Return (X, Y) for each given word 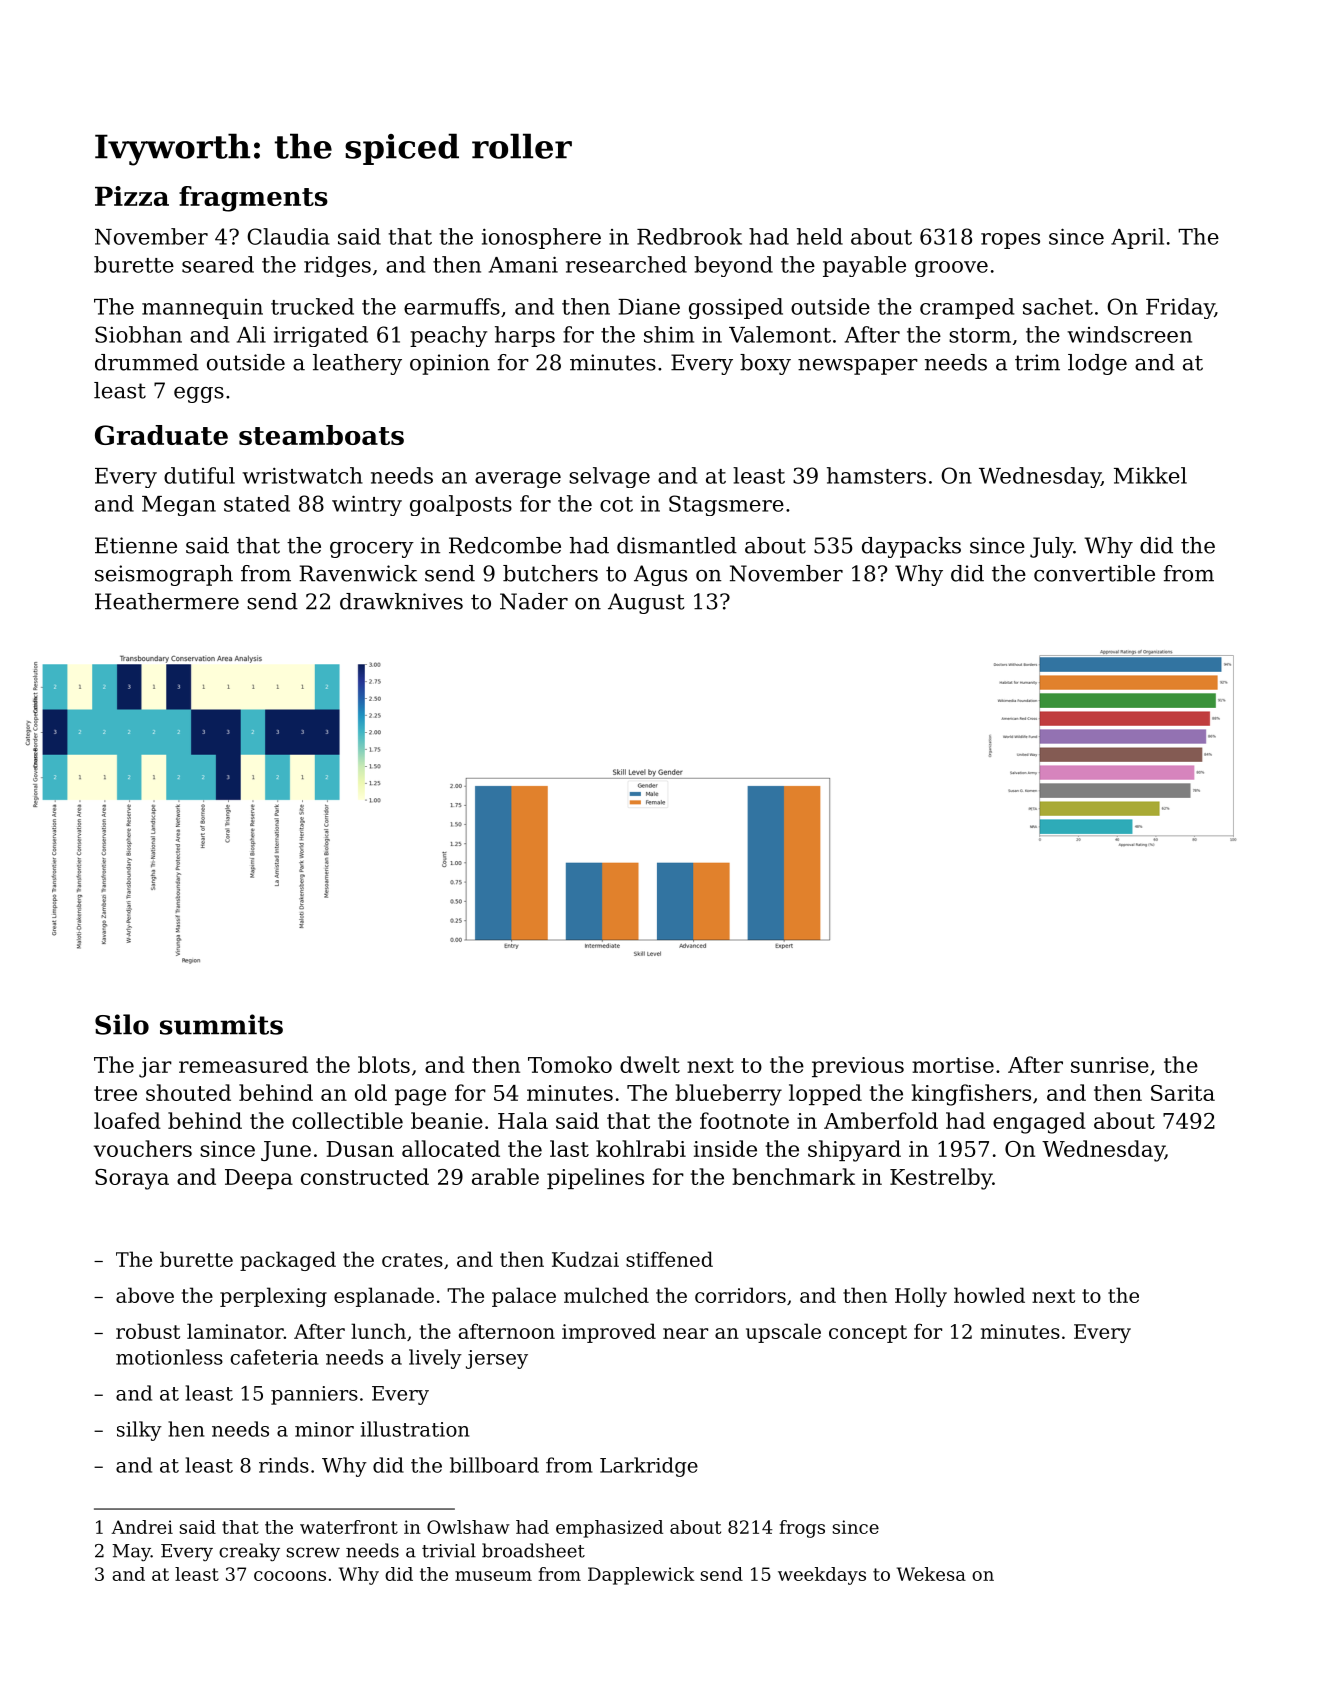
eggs (199, 395)
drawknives (401, 601)
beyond (733, 266)
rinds (284, 1465)
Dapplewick (641, 1576)
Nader (534, 601)
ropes (1010, 241)
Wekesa (931, 1574)
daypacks (911, 547)
